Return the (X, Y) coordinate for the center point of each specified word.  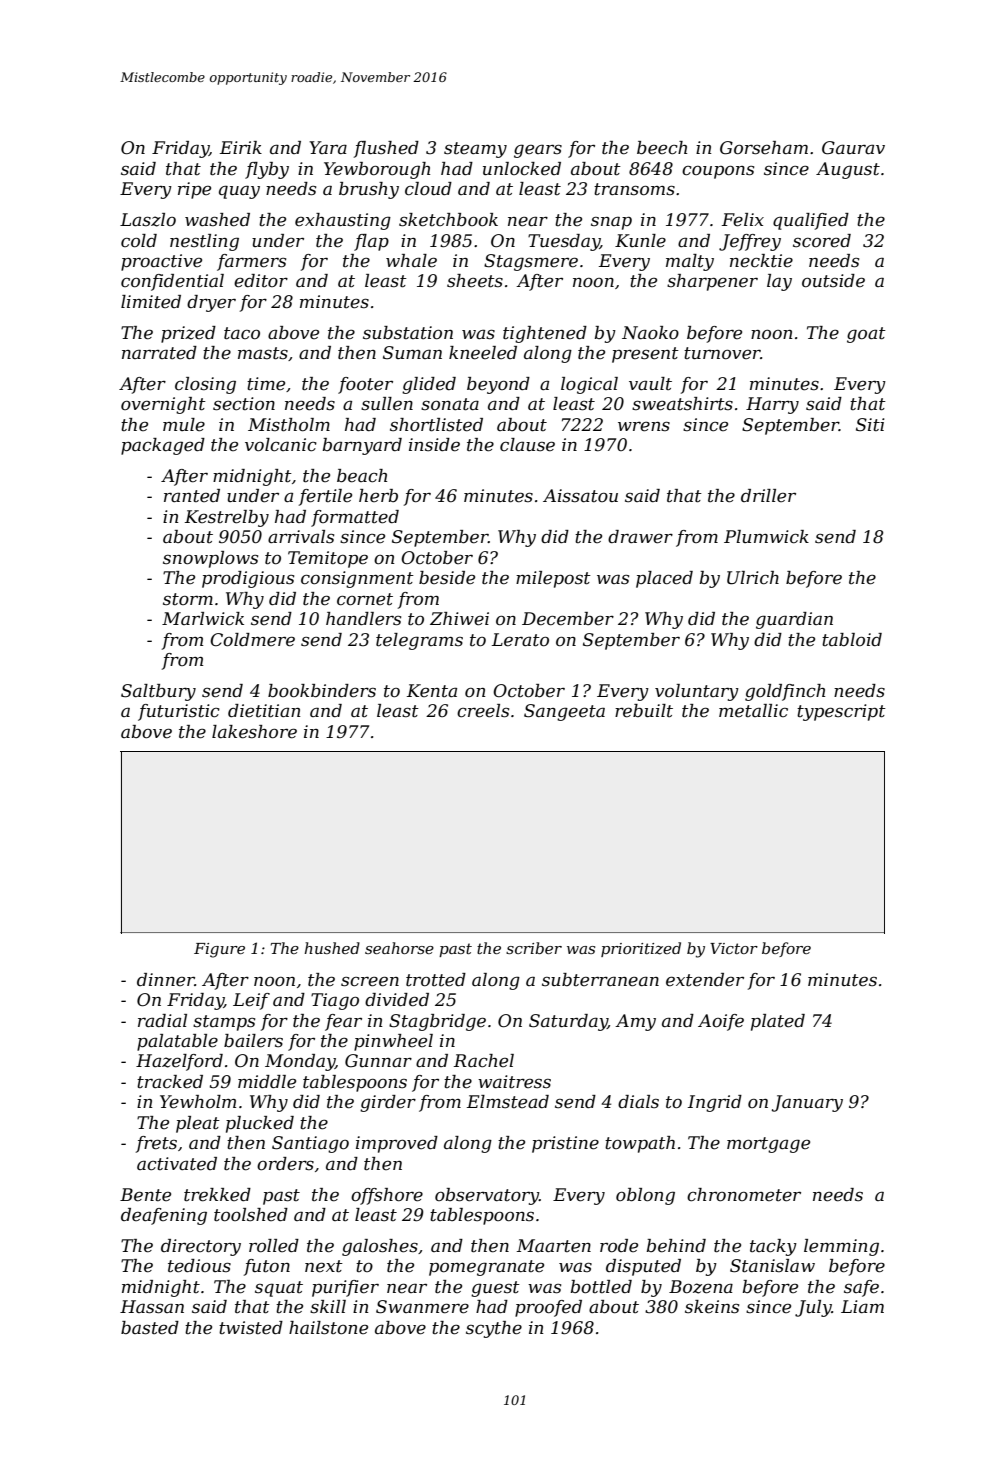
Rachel (484, 1061)
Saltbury (158, 692)
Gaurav (853, 148)
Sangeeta (564, 712)
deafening (164, 1216)
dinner (166, 979)
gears (538, 151)
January (807, 1103)
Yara (328, 147)
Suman (412, 352)
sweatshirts (682, 404)
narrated (159, 353)
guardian (794, 620)
